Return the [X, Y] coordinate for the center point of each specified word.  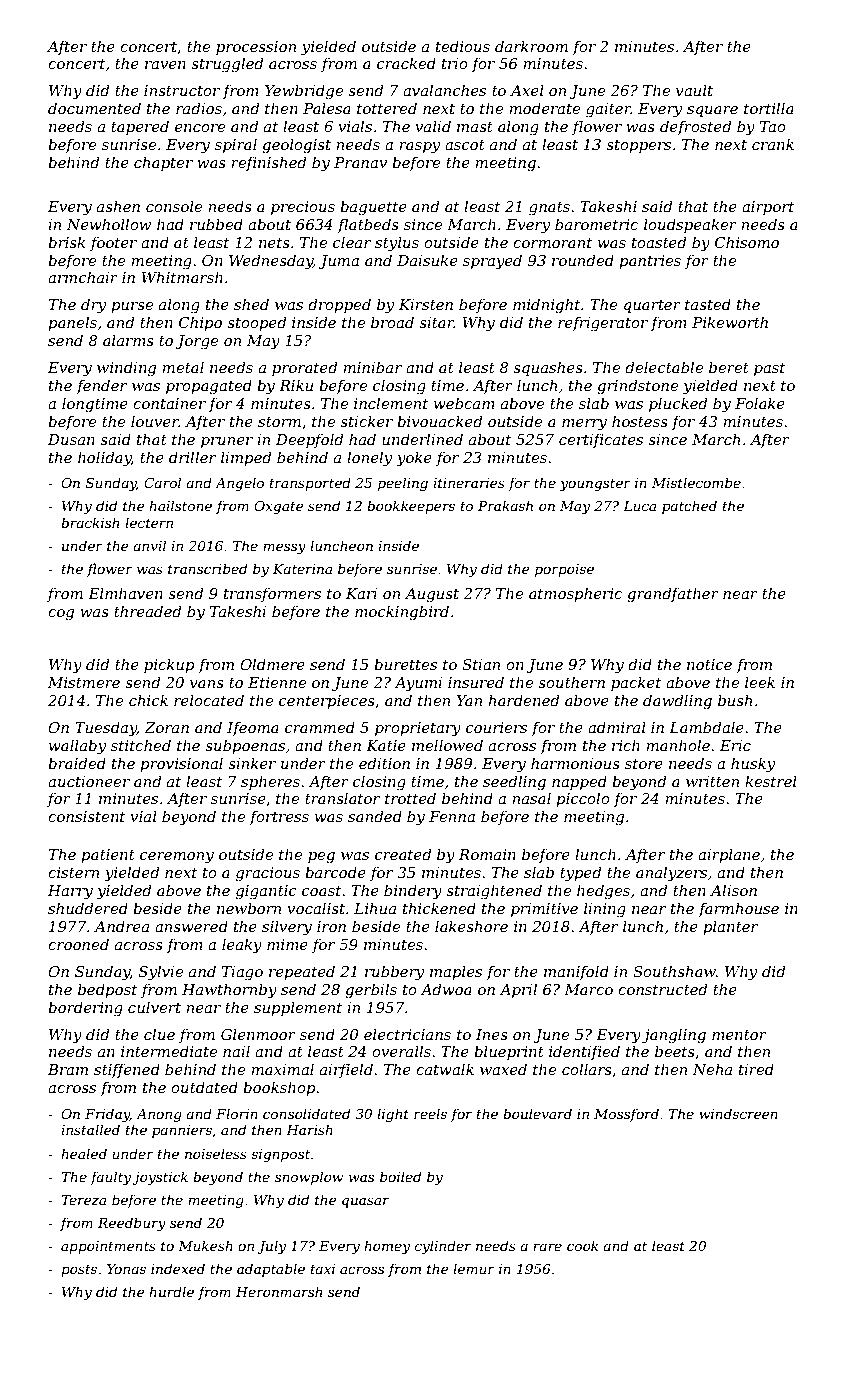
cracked [406, 63]
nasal [531, 798]
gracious [268, 874]
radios [199, 108]
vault [694, 90]
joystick [160, 1178]
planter [730, 927]
